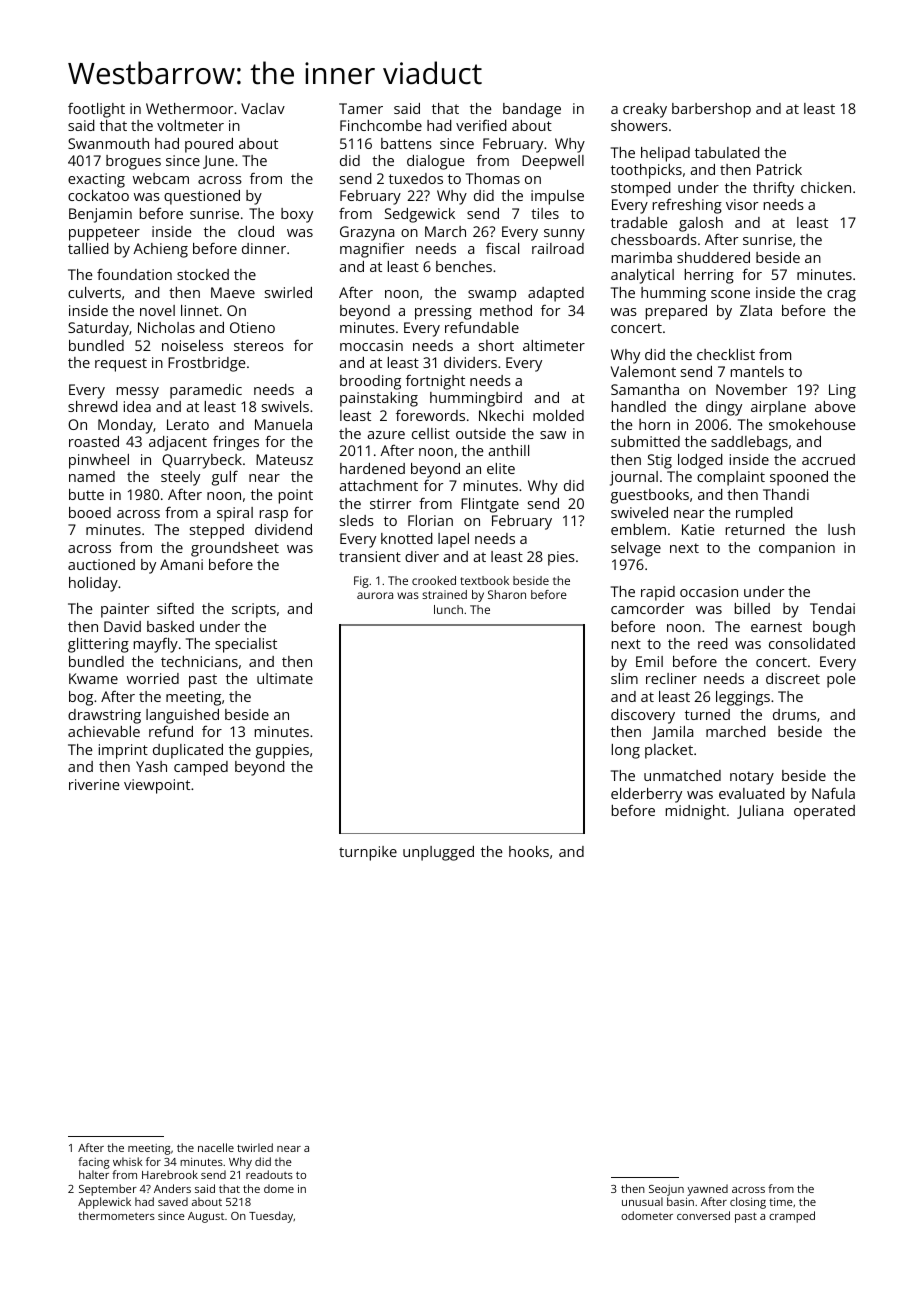 Image resolution: width=924 pixels, height=1308 pixels. What do you see at coordinates (751, 389) in the image?
I see `November` at bounding box center [751, 389].
